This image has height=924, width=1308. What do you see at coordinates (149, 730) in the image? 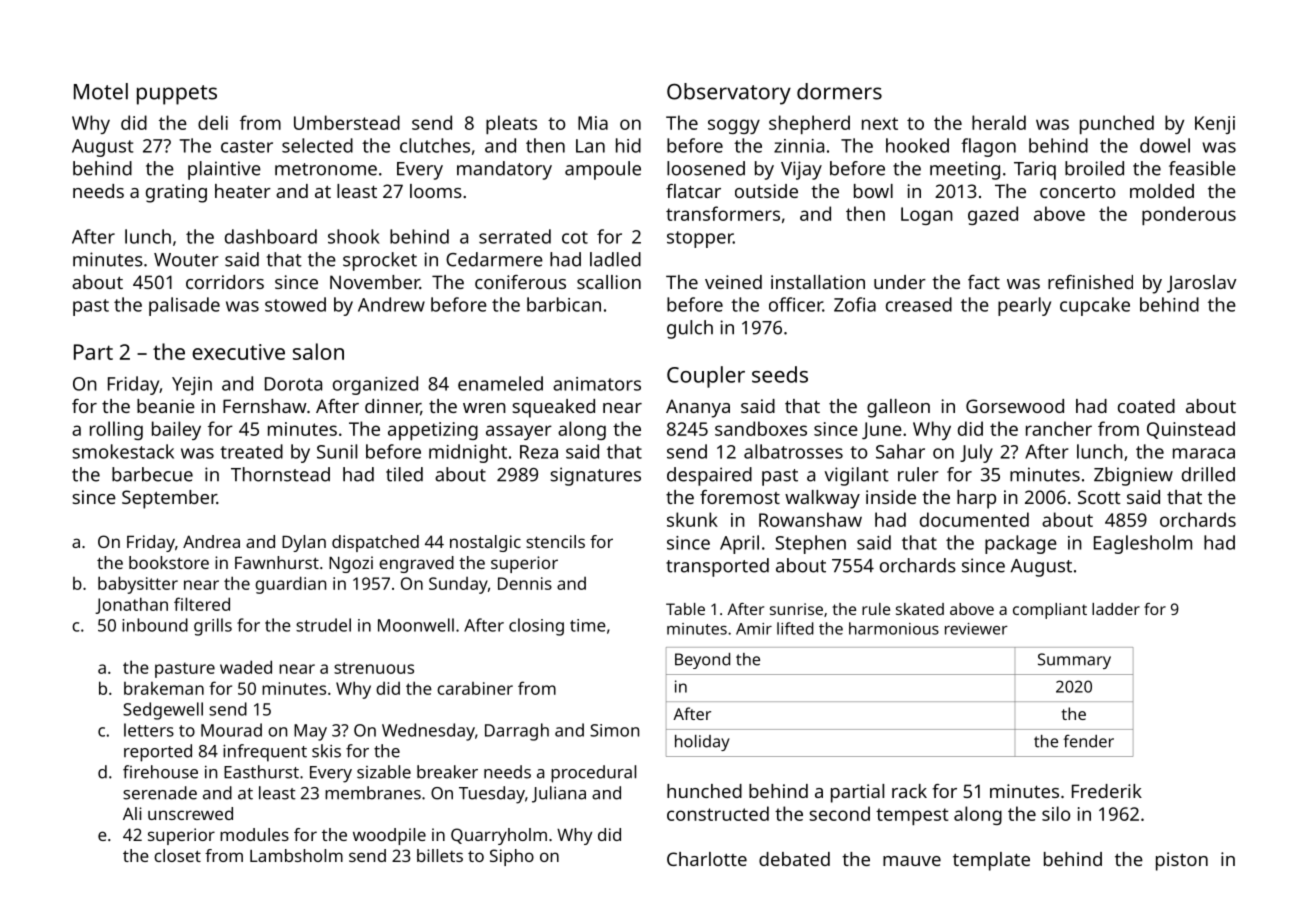
I see `letters` at bounding box center [149, 730].
